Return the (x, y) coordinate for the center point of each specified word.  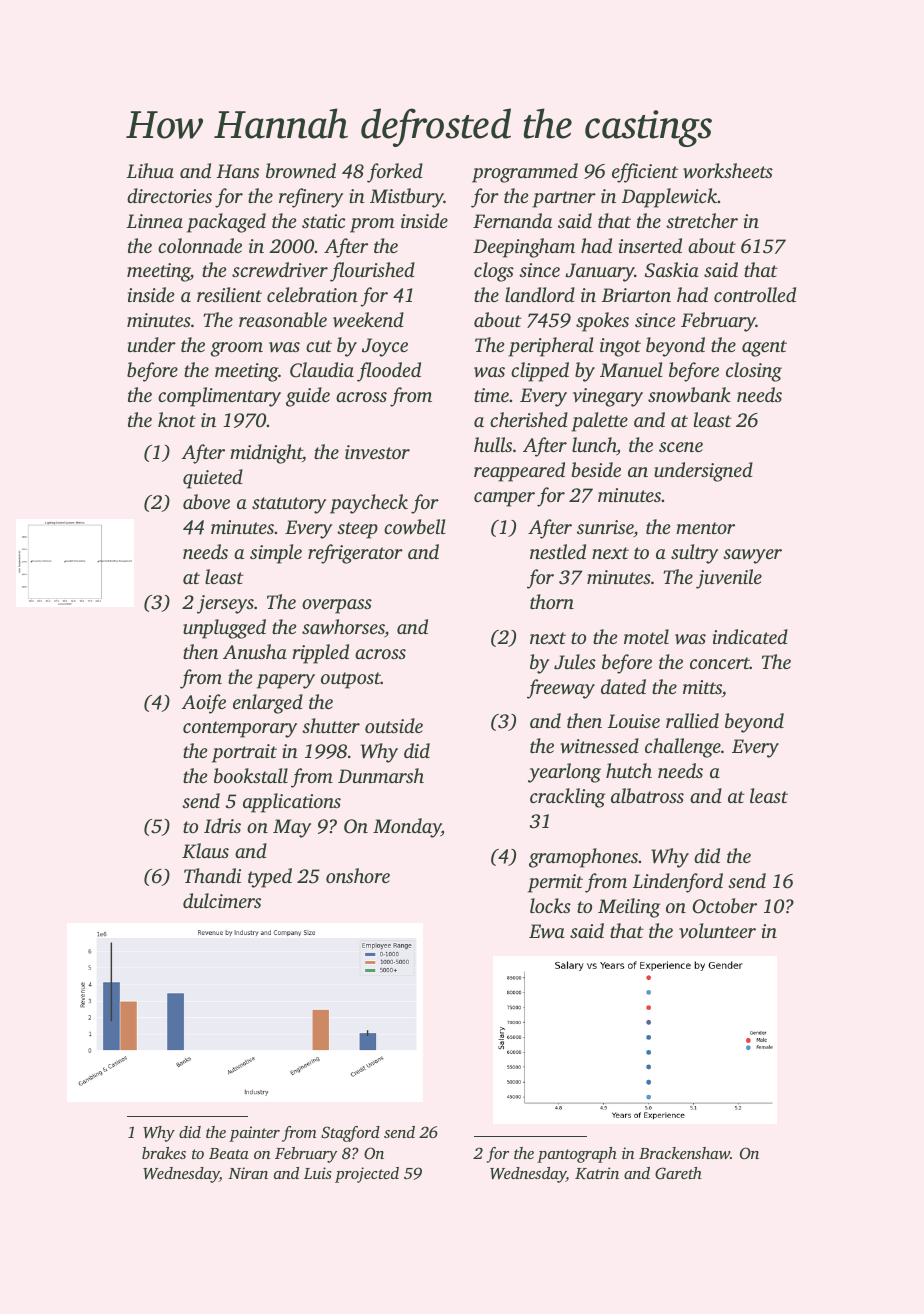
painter (254, 1134)
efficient (645, 173)
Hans (237, 171)
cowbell (415, 527)
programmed (525, 173)
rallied (692, 720)
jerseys (225, 604)
